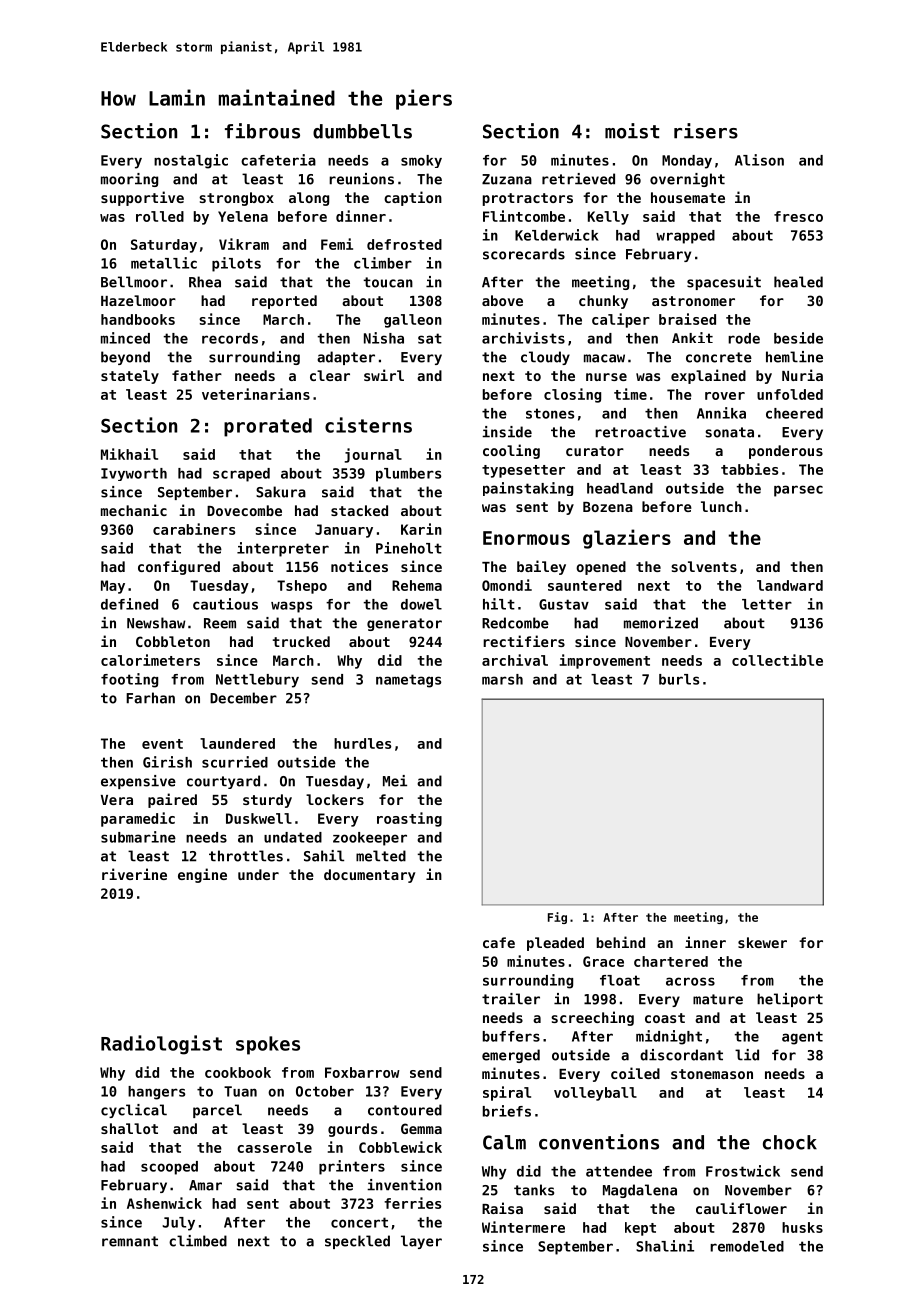  Describe the element at coordinates (706, 131) in the image. I see `risers` at that location.
